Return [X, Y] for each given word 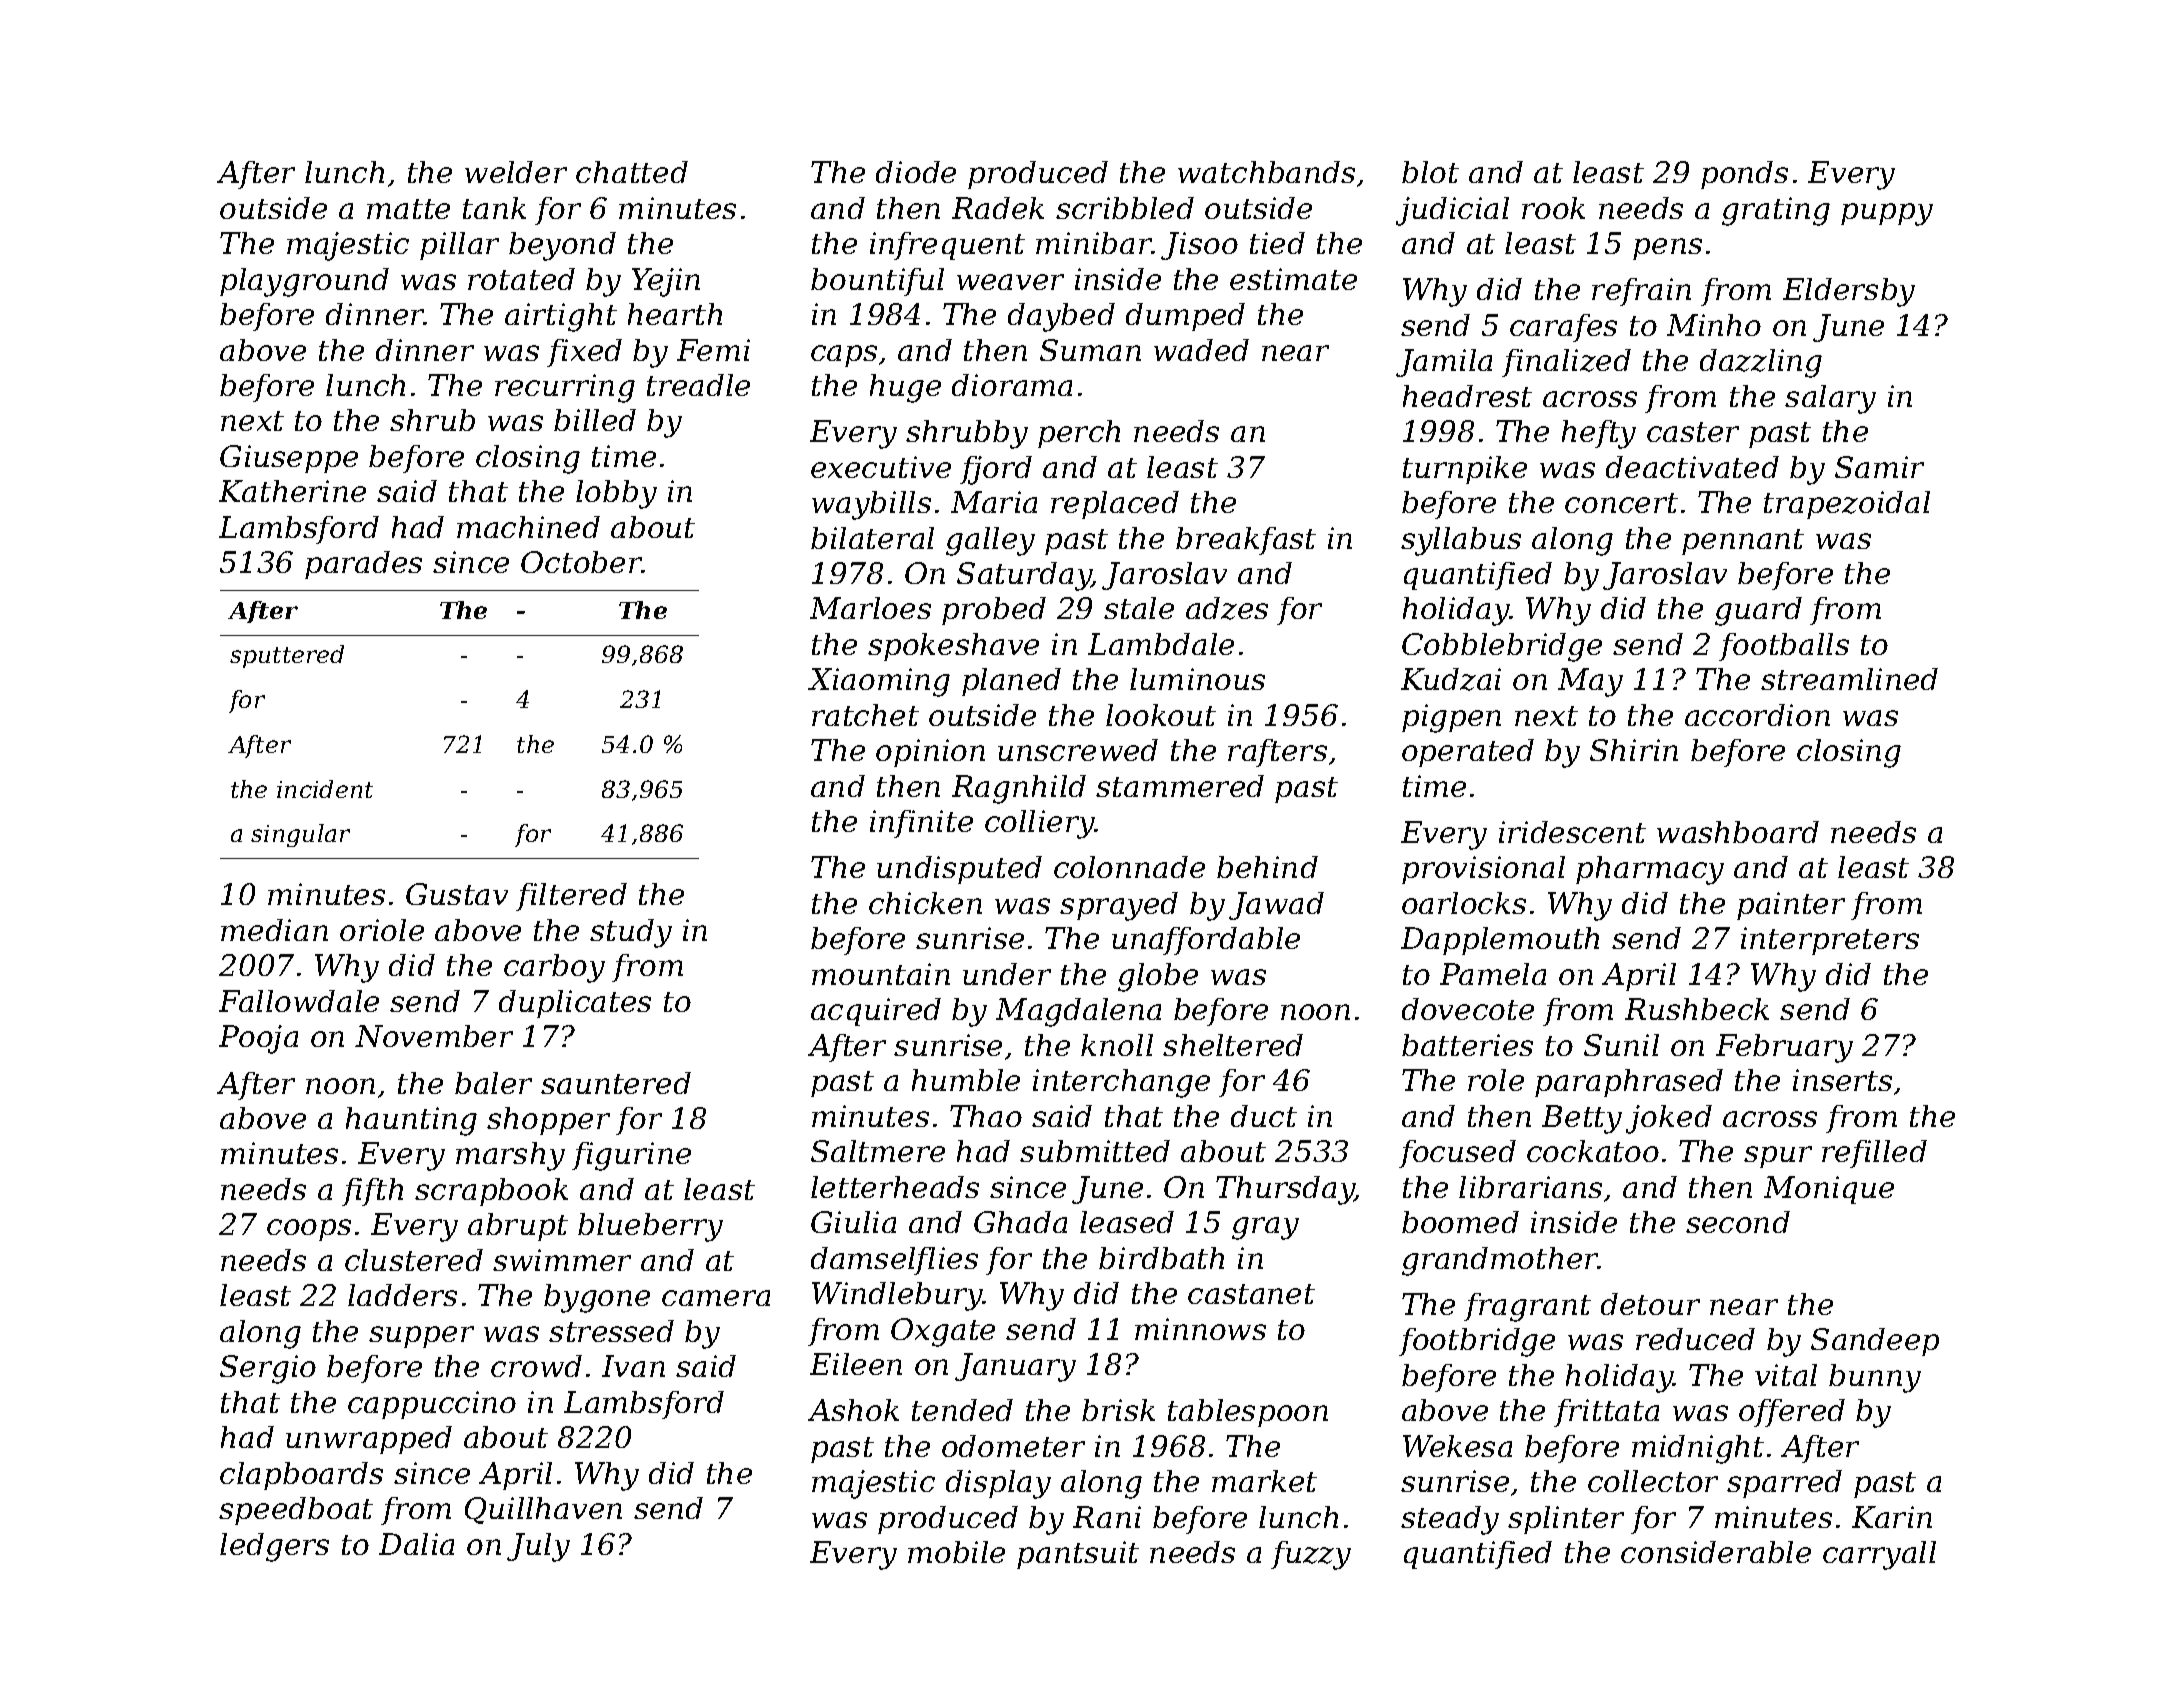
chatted [632, 172]
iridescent [1572, 832]
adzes [1227, 608]
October [581, 562]
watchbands [1266, 172]
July [538, 1547]
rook [1553, 208]
